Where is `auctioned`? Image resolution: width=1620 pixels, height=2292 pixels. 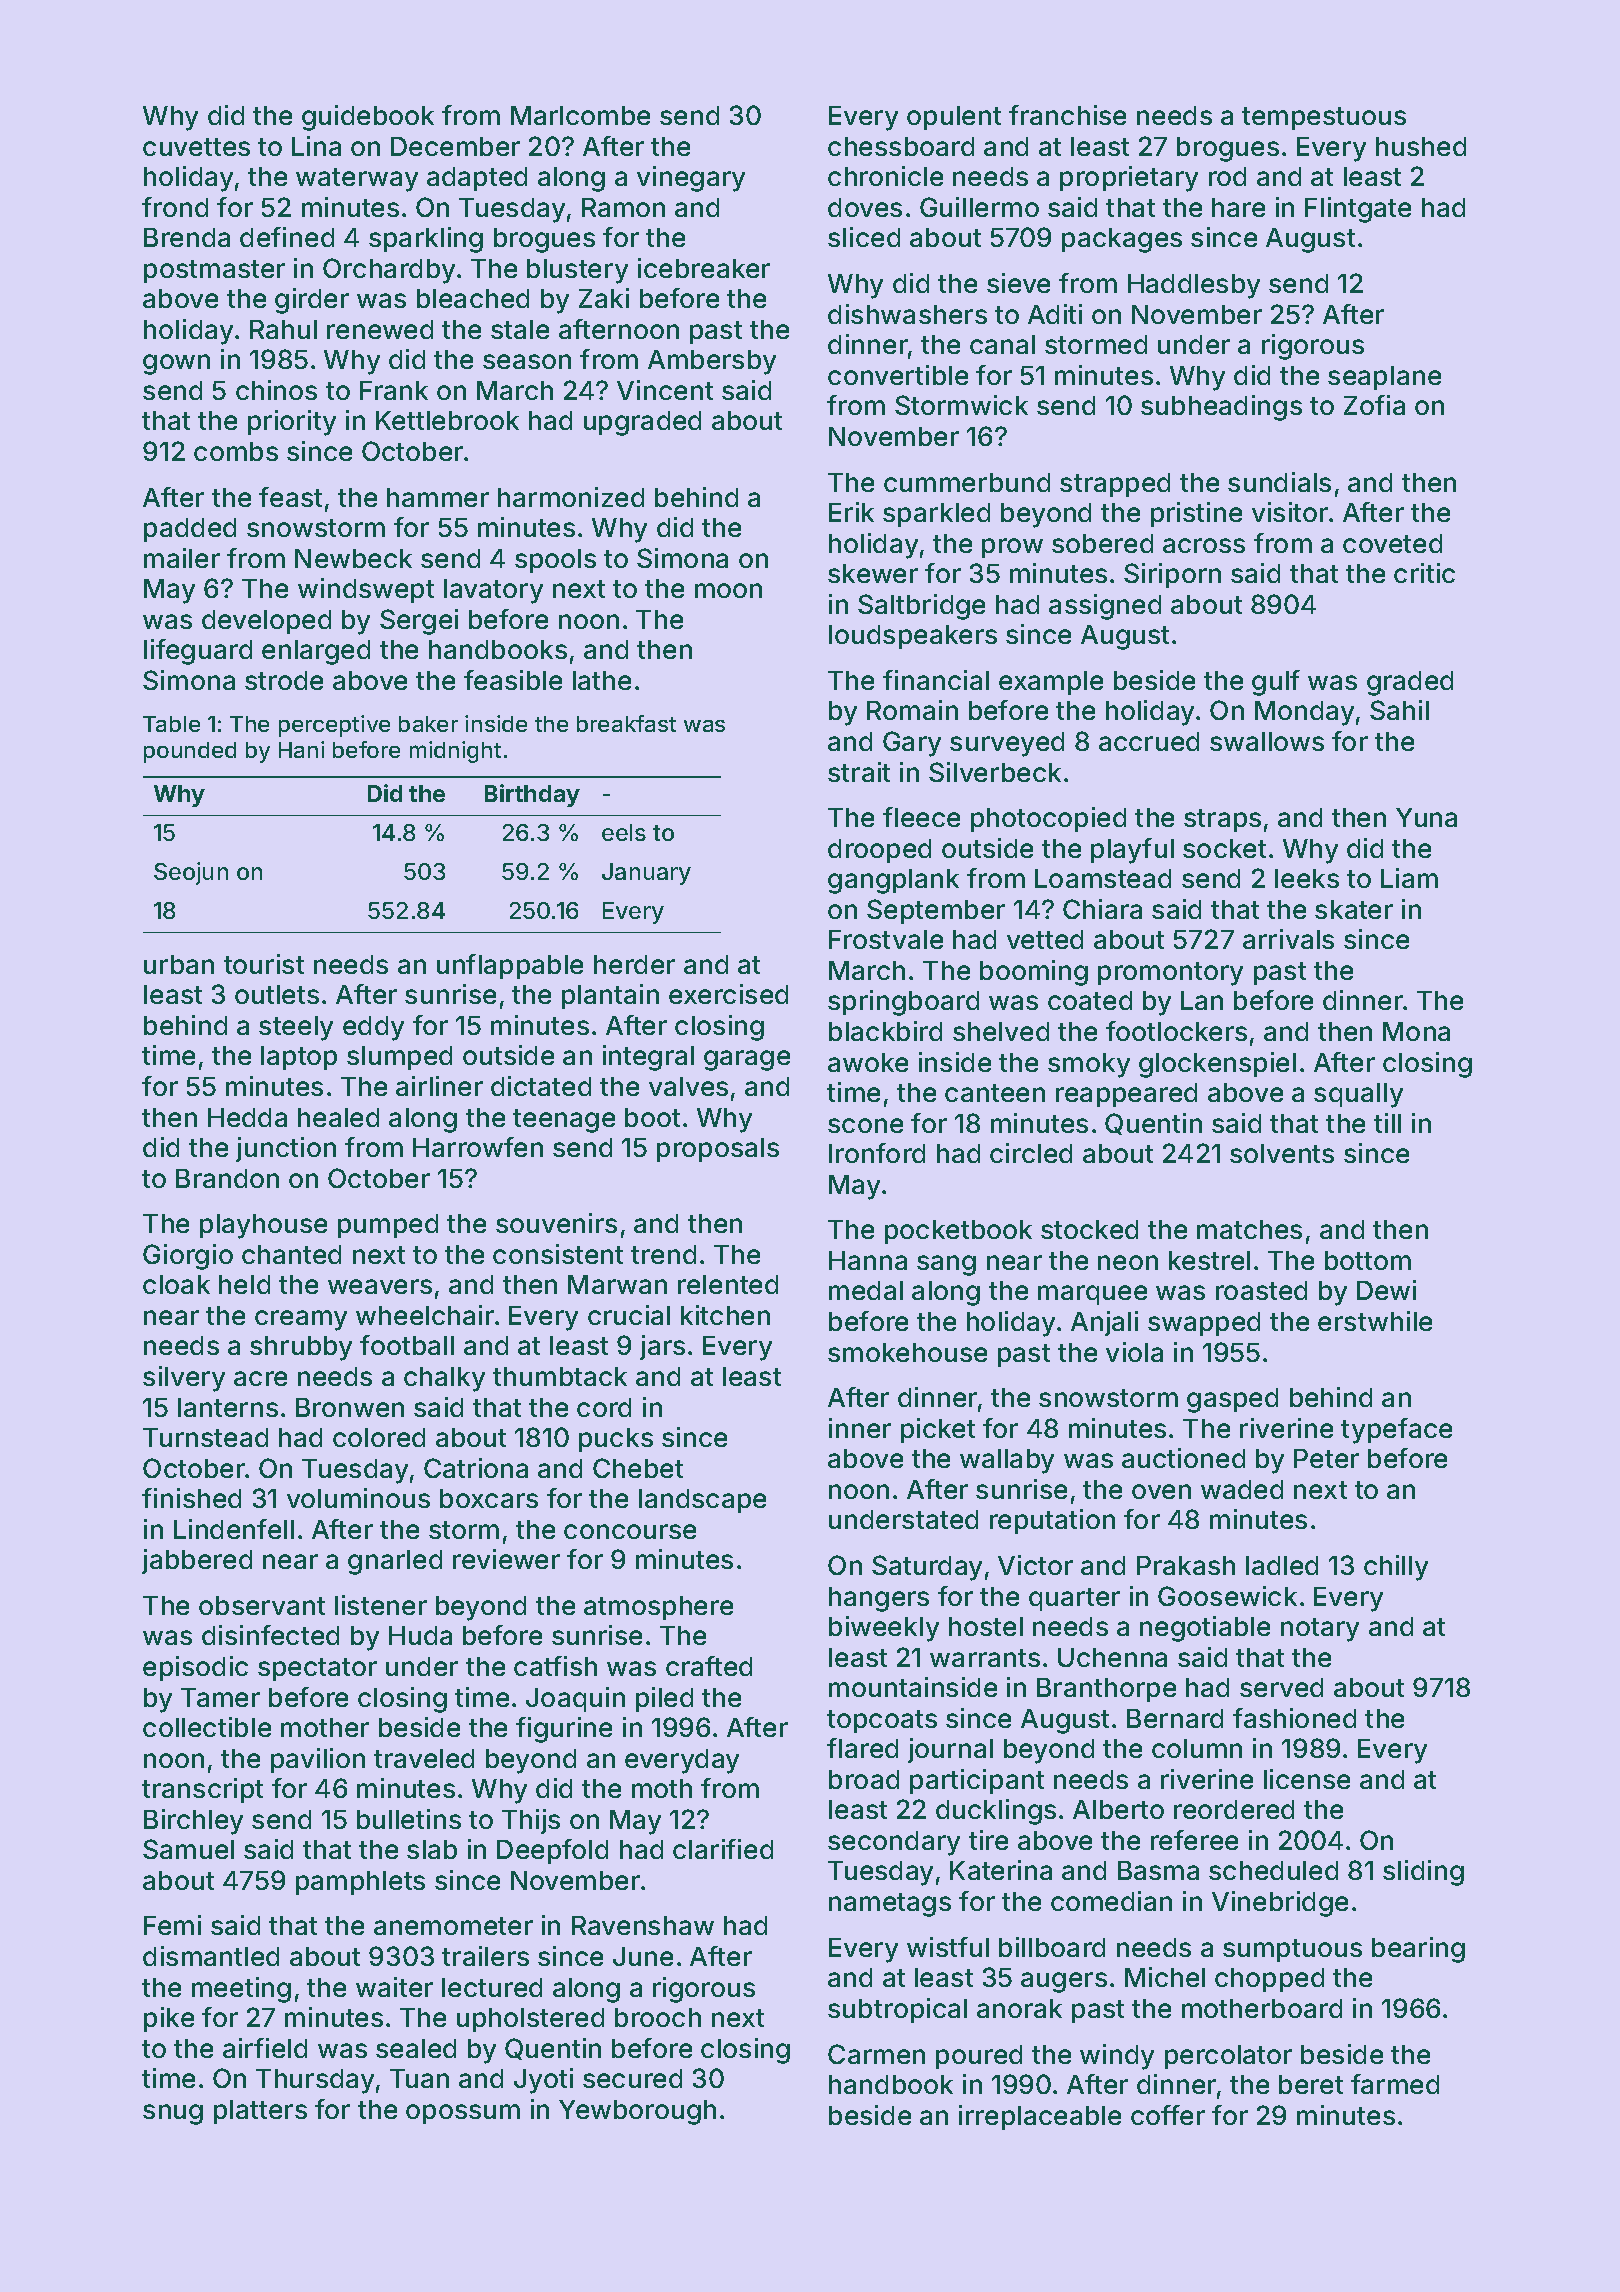 auctioned is located at coordinates (1183, 1458).
